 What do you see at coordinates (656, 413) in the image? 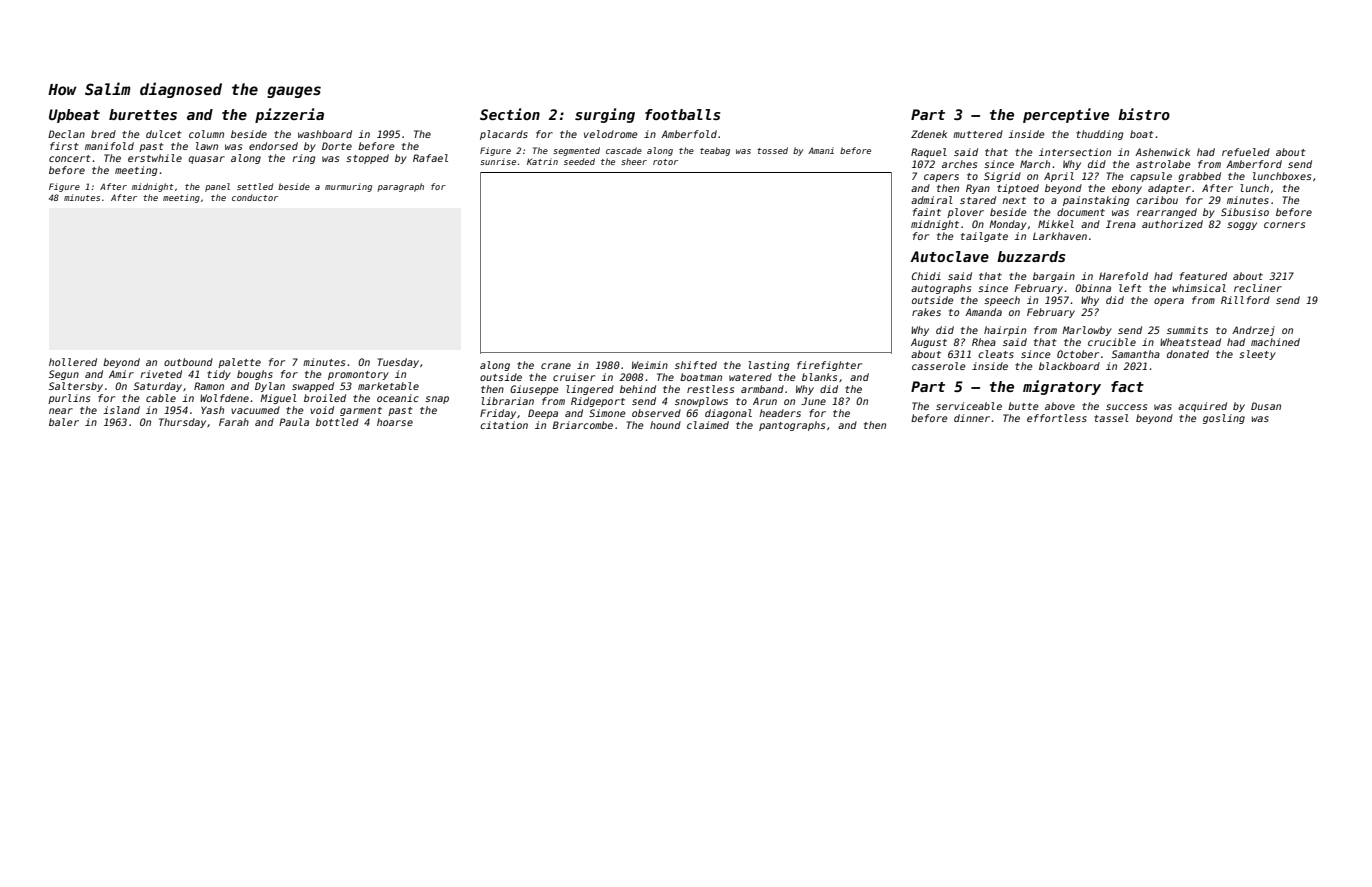
I see `observed` at bounding box center [656, 413].
